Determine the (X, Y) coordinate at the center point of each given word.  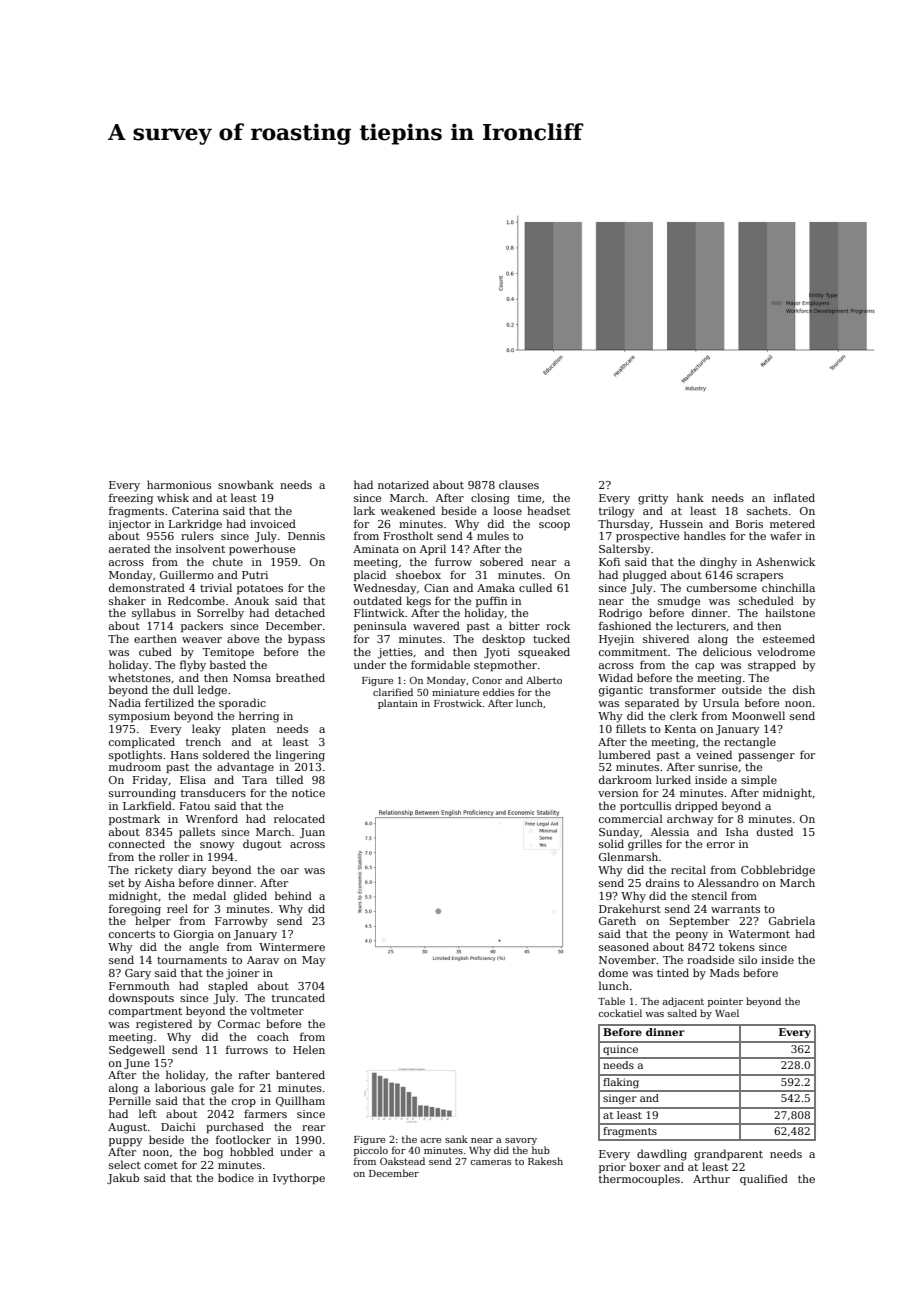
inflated (794, 497)
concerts (132, 934)
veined (714, 754)
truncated (298, 997)
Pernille (130, 1100)
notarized (403, 484)
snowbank (246, 484)
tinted (673, 972)
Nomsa (252, 678)
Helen (309, 1049)
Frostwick (458, 703)
